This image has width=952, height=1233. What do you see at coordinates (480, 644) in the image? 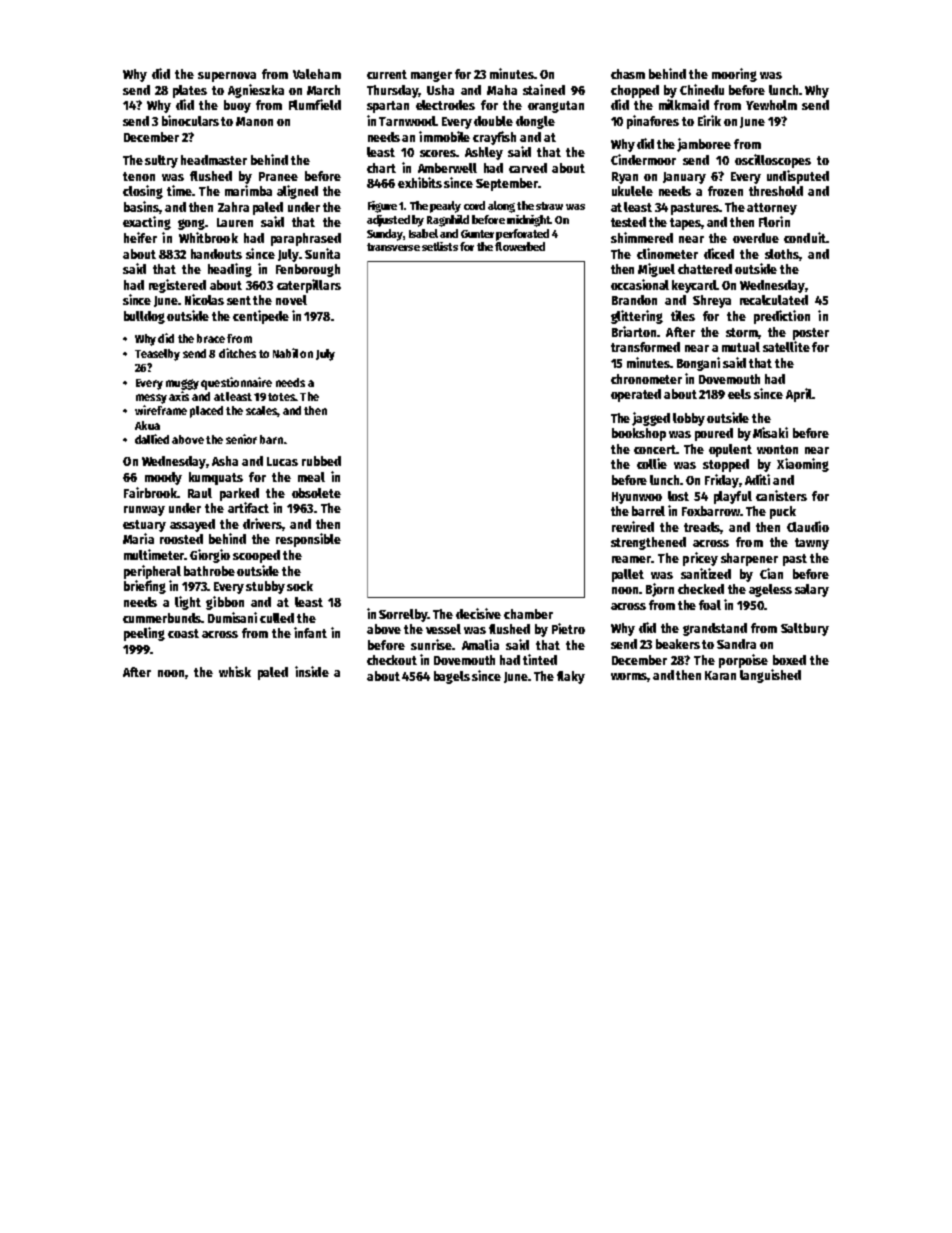
I see `Amalia` at bounding box center [480, 644].
